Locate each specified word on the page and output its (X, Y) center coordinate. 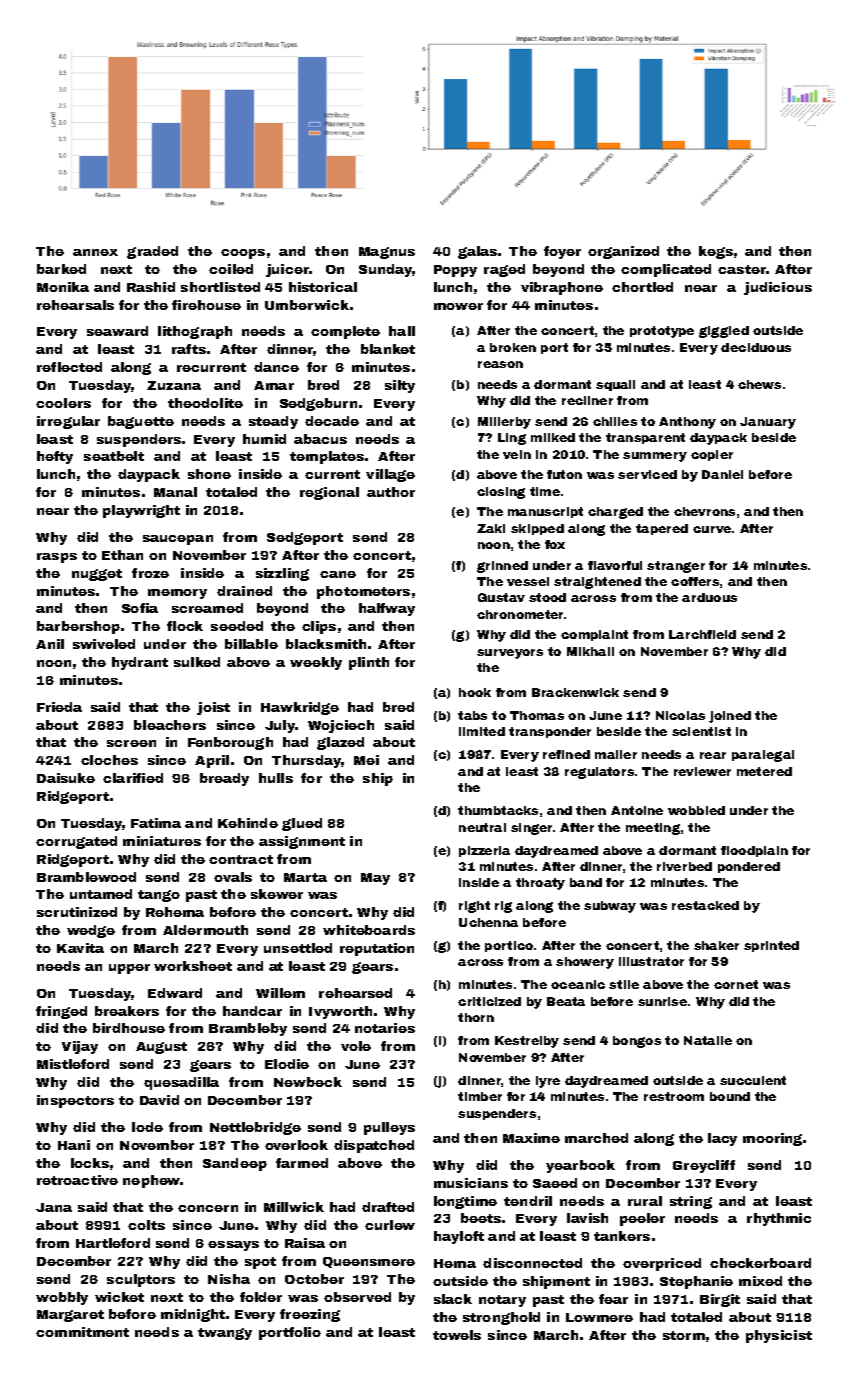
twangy (225, 1334)
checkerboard (760, 1263)
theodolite (205, 403)
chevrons (704, 511)
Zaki (491, 528)
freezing (310, 1315)
